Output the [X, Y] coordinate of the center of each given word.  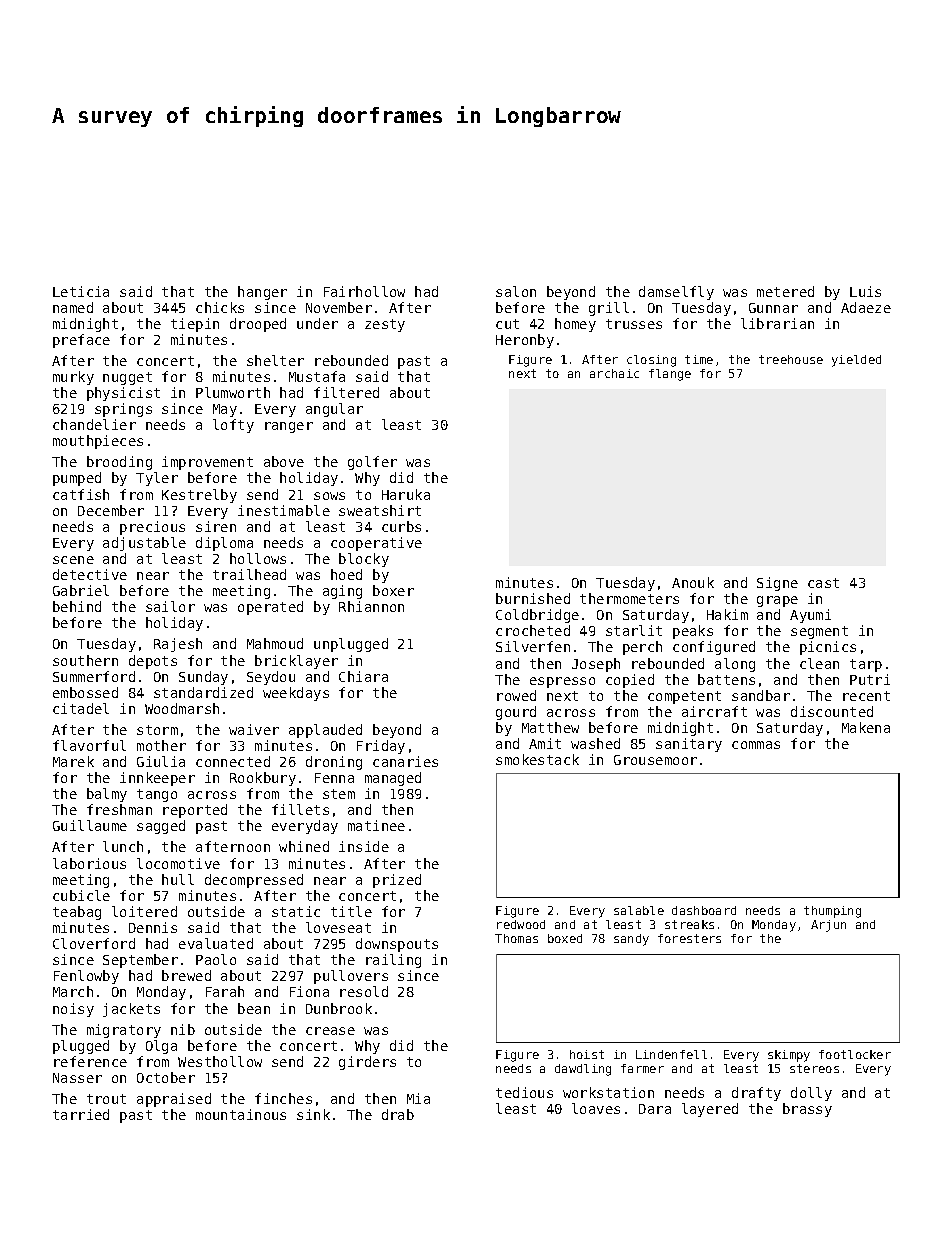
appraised [174, 1100]
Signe [777, 584]
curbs [401, 526]
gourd [516, 713]
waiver [254, 729]
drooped [258, 325]
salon [516, 291]
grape [777, 601]
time [699, 359]
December [111, 510]
